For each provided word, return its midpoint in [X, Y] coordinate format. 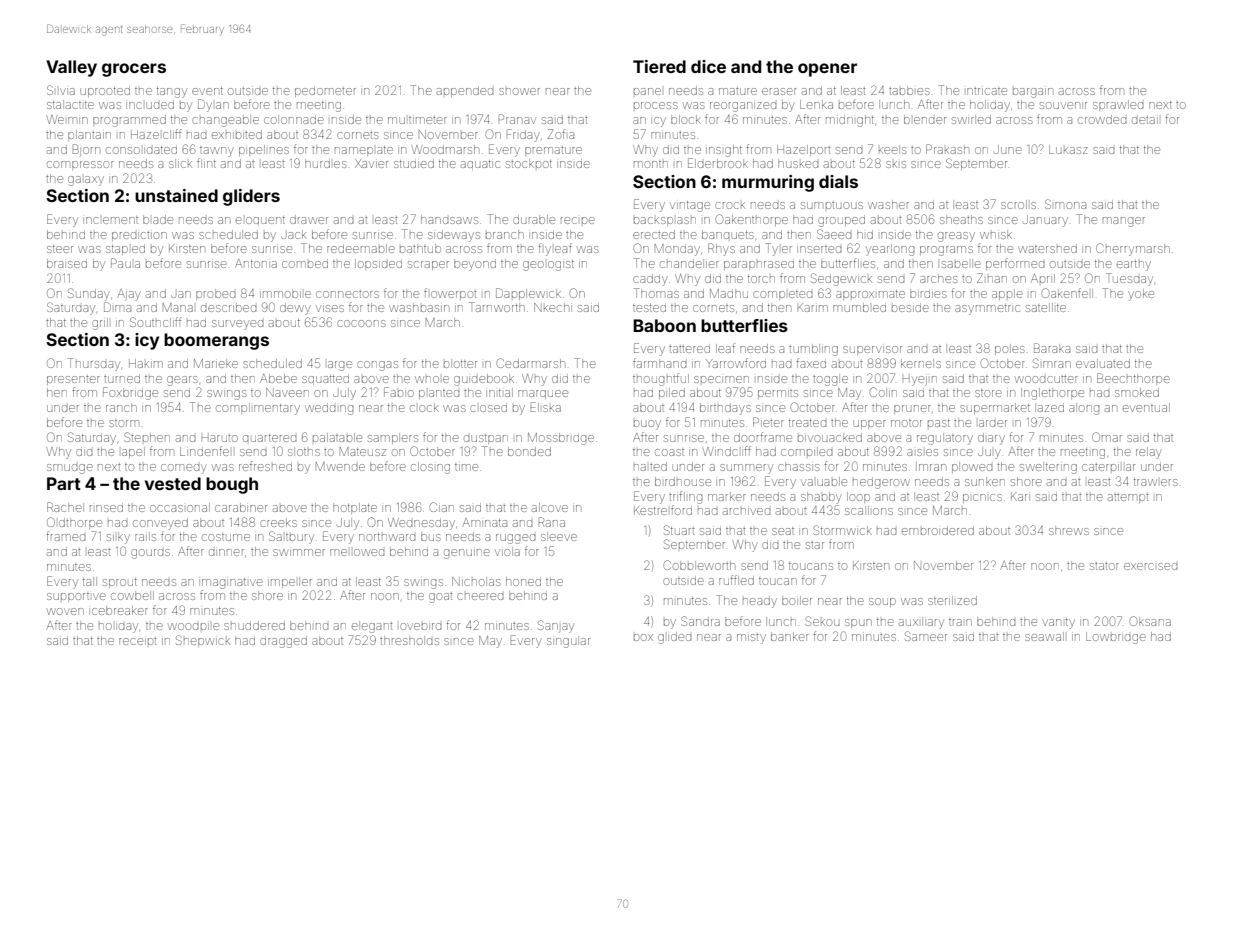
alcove [550, 507]
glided [674, 638]
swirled [971, 119]
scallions [869, 510]
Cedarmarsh [531, 363]
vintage [690, 206]
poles [1010, 349]
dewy [295, 309]
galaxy [86, 181]
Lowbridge [1116, 638]
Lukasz [1068, 149]
